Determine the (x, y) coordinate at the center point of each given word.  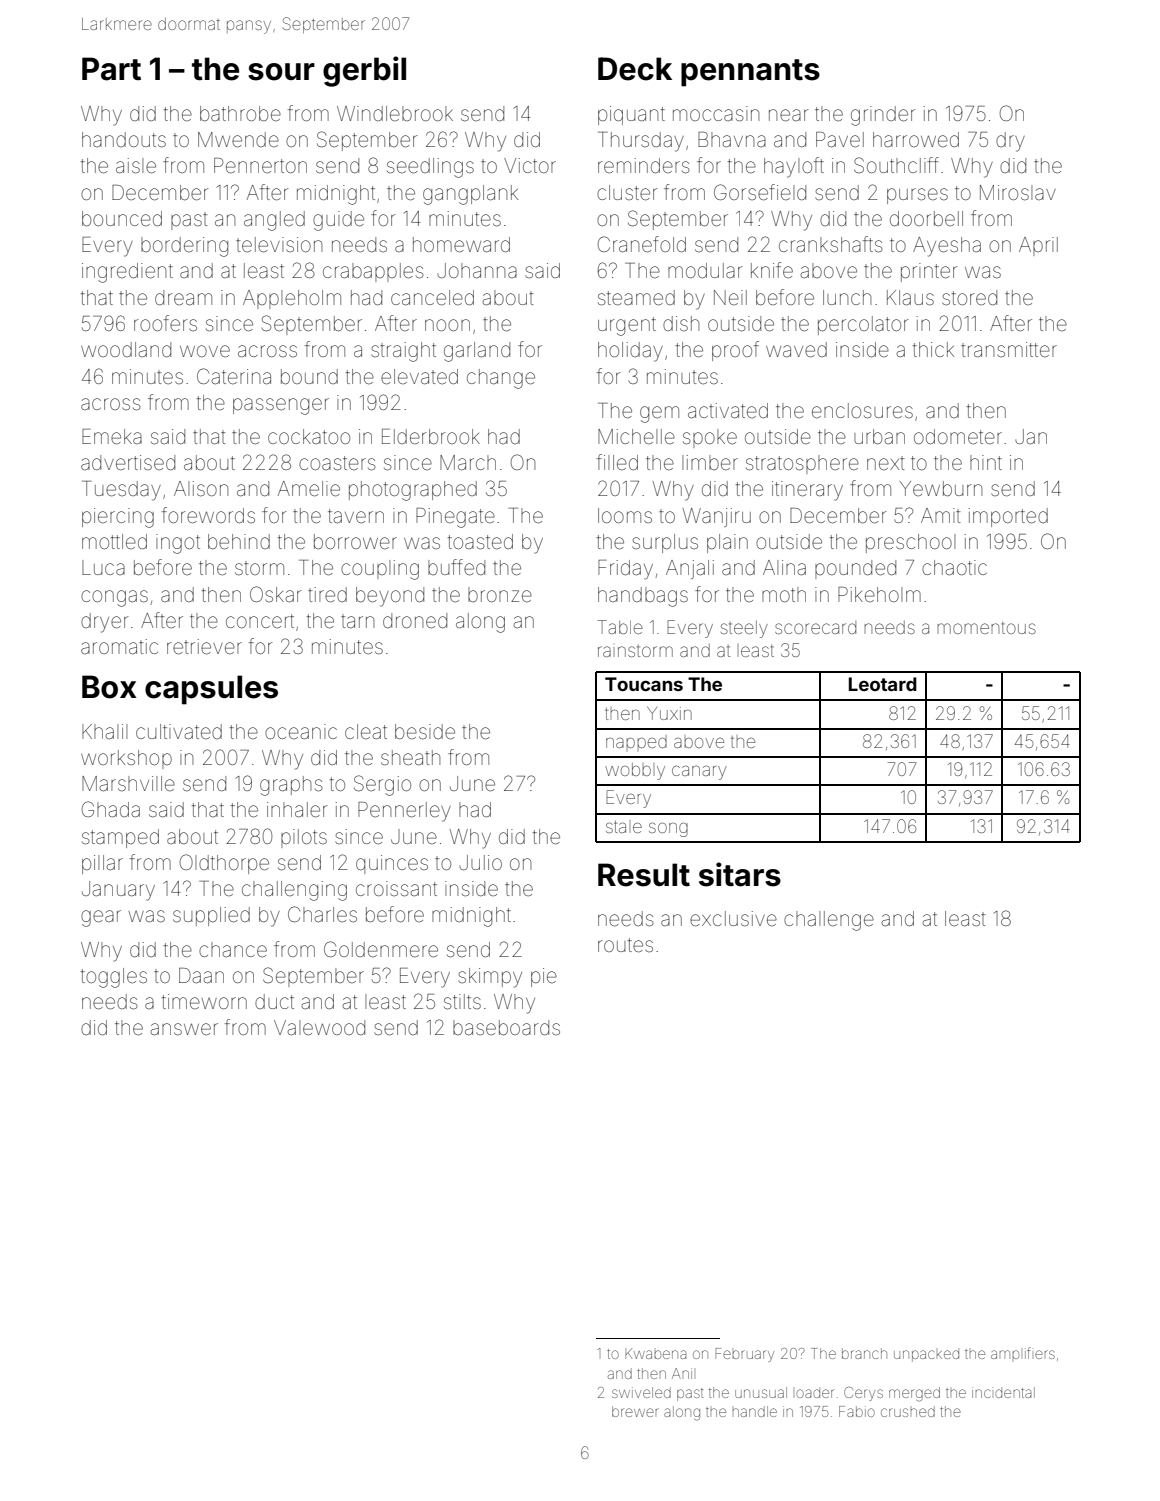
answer (184, 1029)
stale (624, 827)
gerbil (364, 71)
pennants (750, 73)
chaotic (954, 567)
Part (111, 69)
